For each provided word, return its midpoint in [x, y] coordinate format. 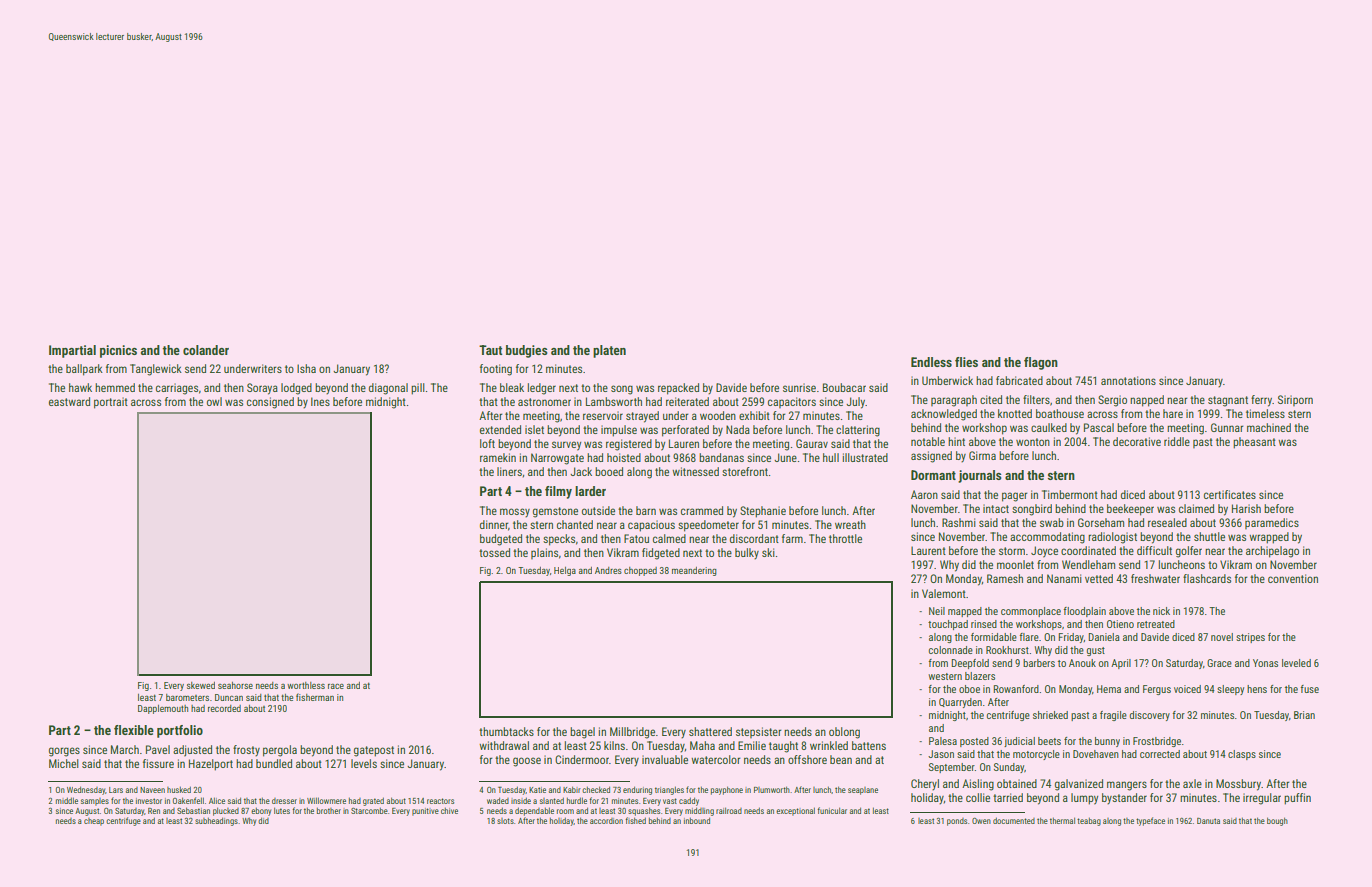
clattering [858, 431]
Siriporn [1295, 400]
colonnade [951, 650]
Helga [565, 571]
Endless [931, 362]
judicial [1019, 742]
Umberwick [947, 380]
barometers [187, 697]
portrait [111, 403]
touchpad [948, 625]
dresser [284, 801]
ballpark [84, 370]
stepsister [759, 732]
